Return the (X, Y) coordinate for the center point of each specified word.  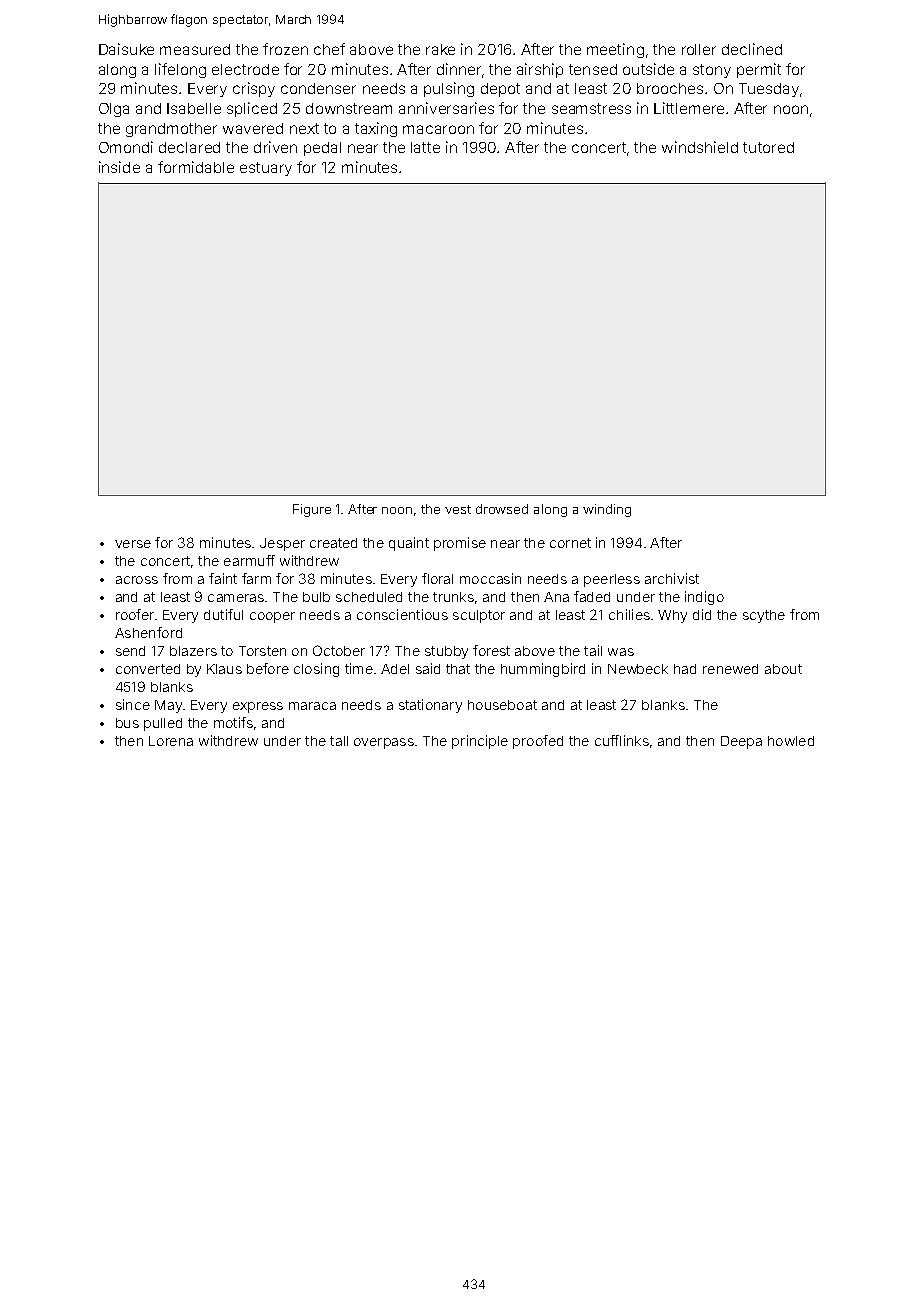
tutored (768, 147)
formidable (196, 167)
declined (752, 49)
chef (329, 49)
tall (339, 741)
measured (195, 49)
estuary (266, 169)
